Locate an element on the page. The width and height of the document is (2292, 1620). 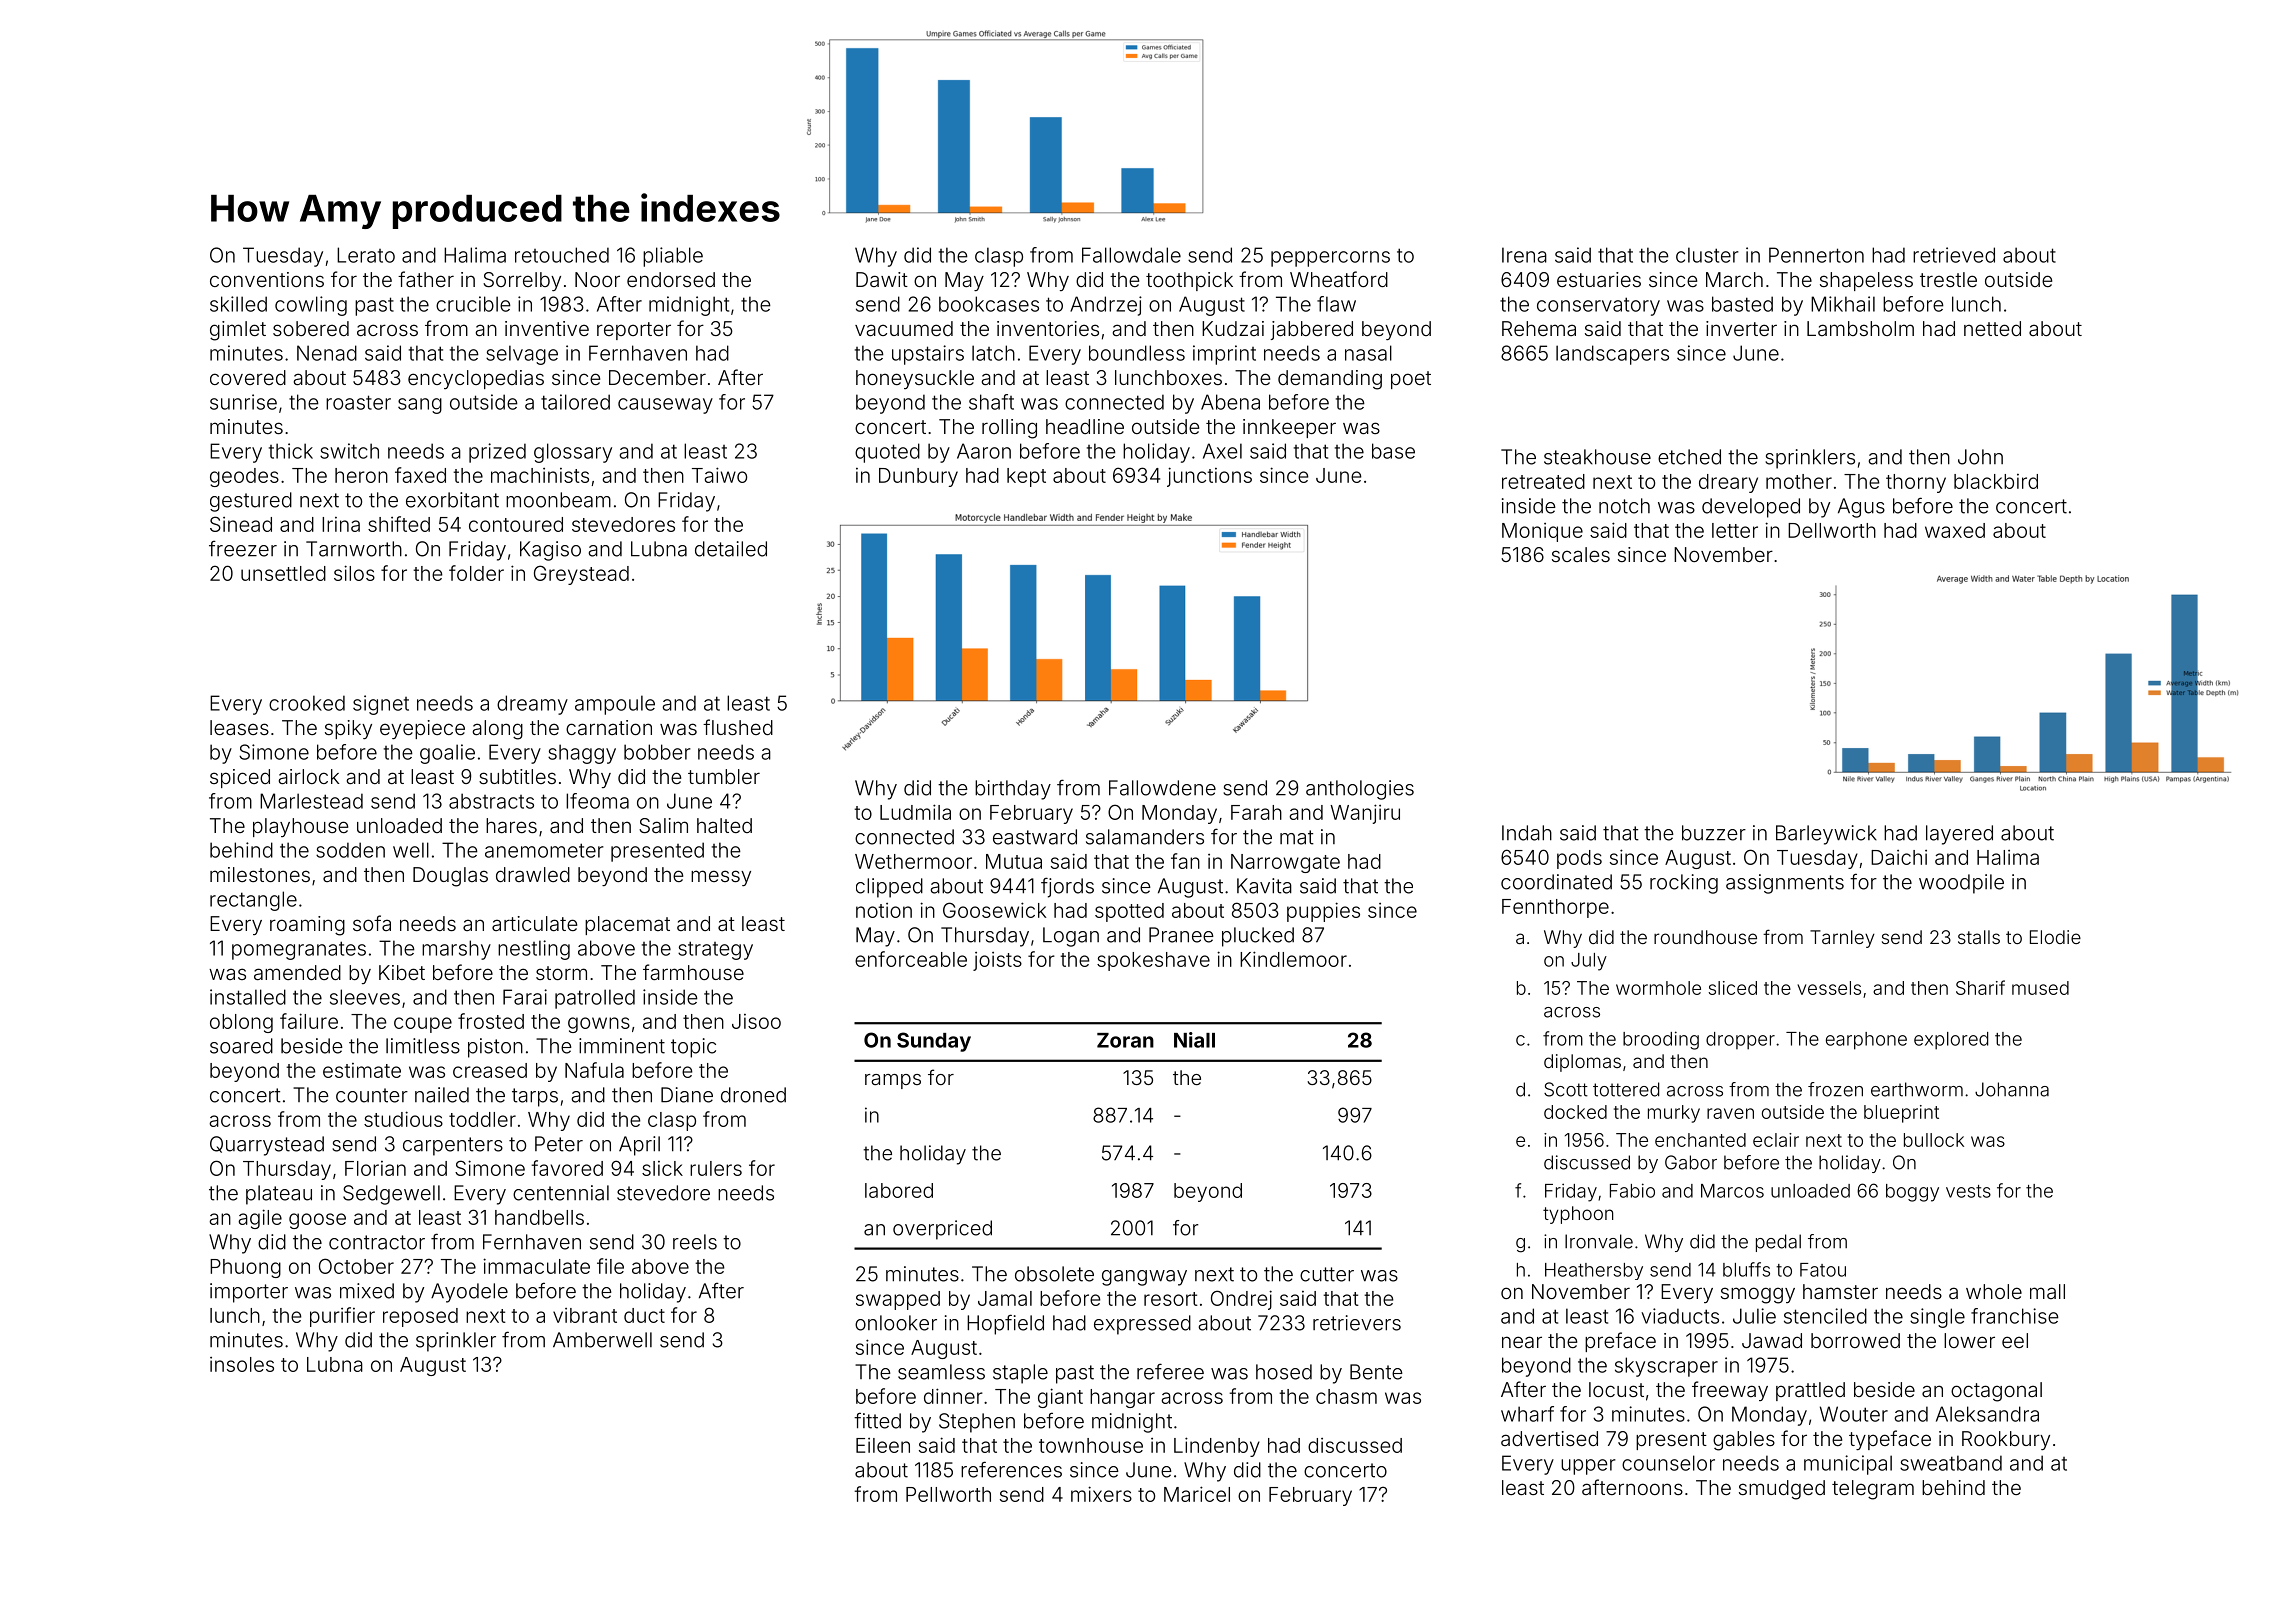
Irena is located at coordinates (1524, 255).
